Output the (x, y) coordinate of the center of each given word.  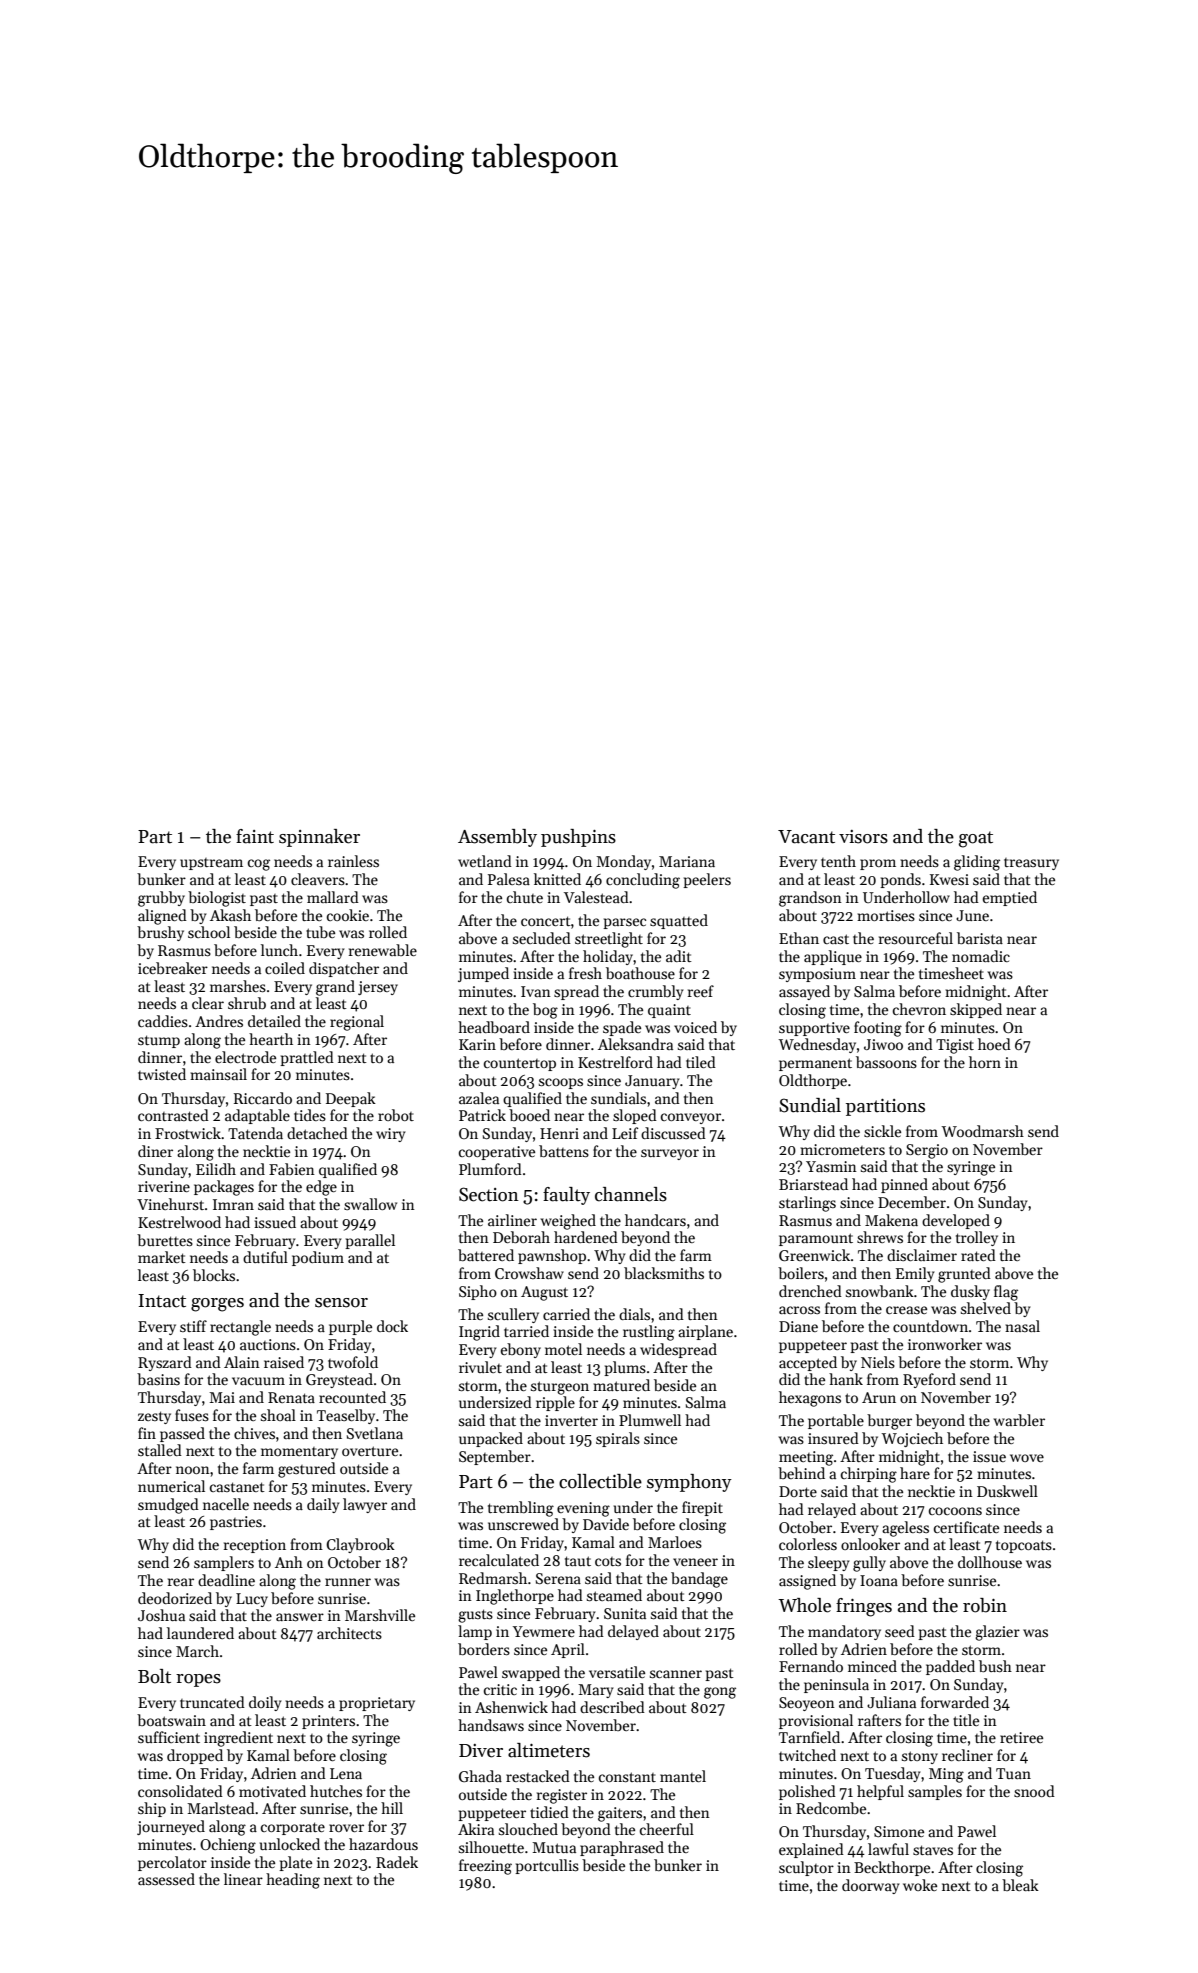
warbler (1019, 1420)
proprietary (377, 1704)
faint (255, 836)
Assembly (497, 838)
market (162, 1257)
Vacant (806, 837)
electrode (245, 1057)
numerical (171, 1486)
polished (807, 1792)
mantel (683, 1776)
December (912, 1202)
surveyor (670, 1154)
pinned (904, 1185)
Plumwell (650, 1420)
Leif (625, 1133)
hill (392, 1808)
